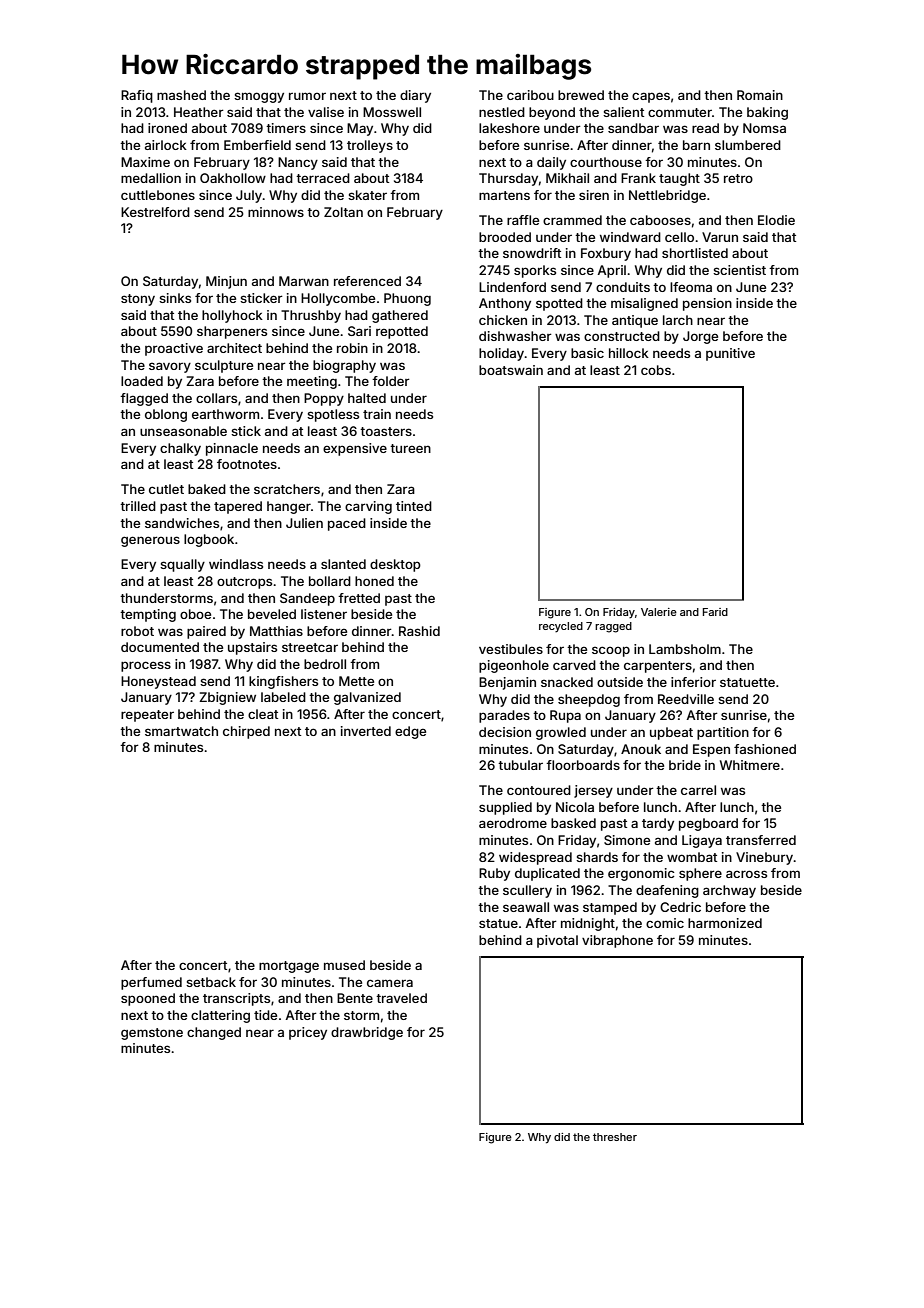 The image size is (924, 1308). Describe the element at coordinates (509, 128) in the image. I see `lakeshore` at that location.
